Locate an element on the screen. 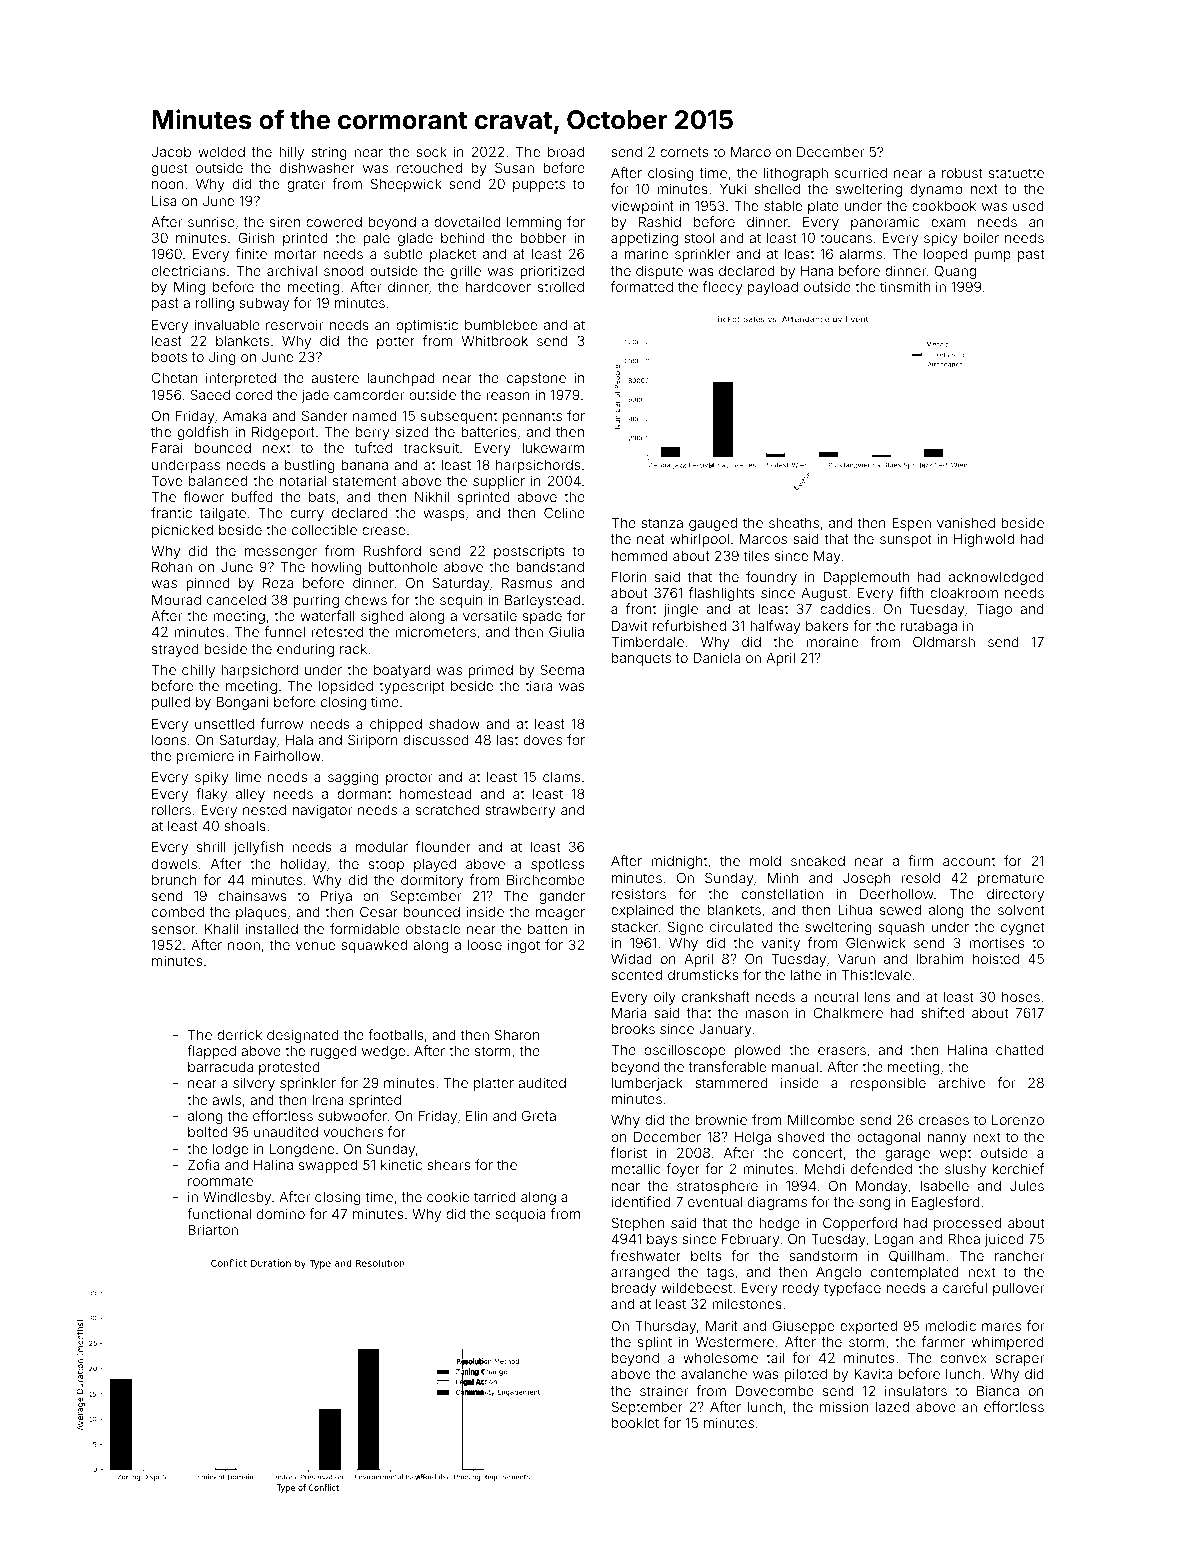  stool is located at coordinates (699, 237).
